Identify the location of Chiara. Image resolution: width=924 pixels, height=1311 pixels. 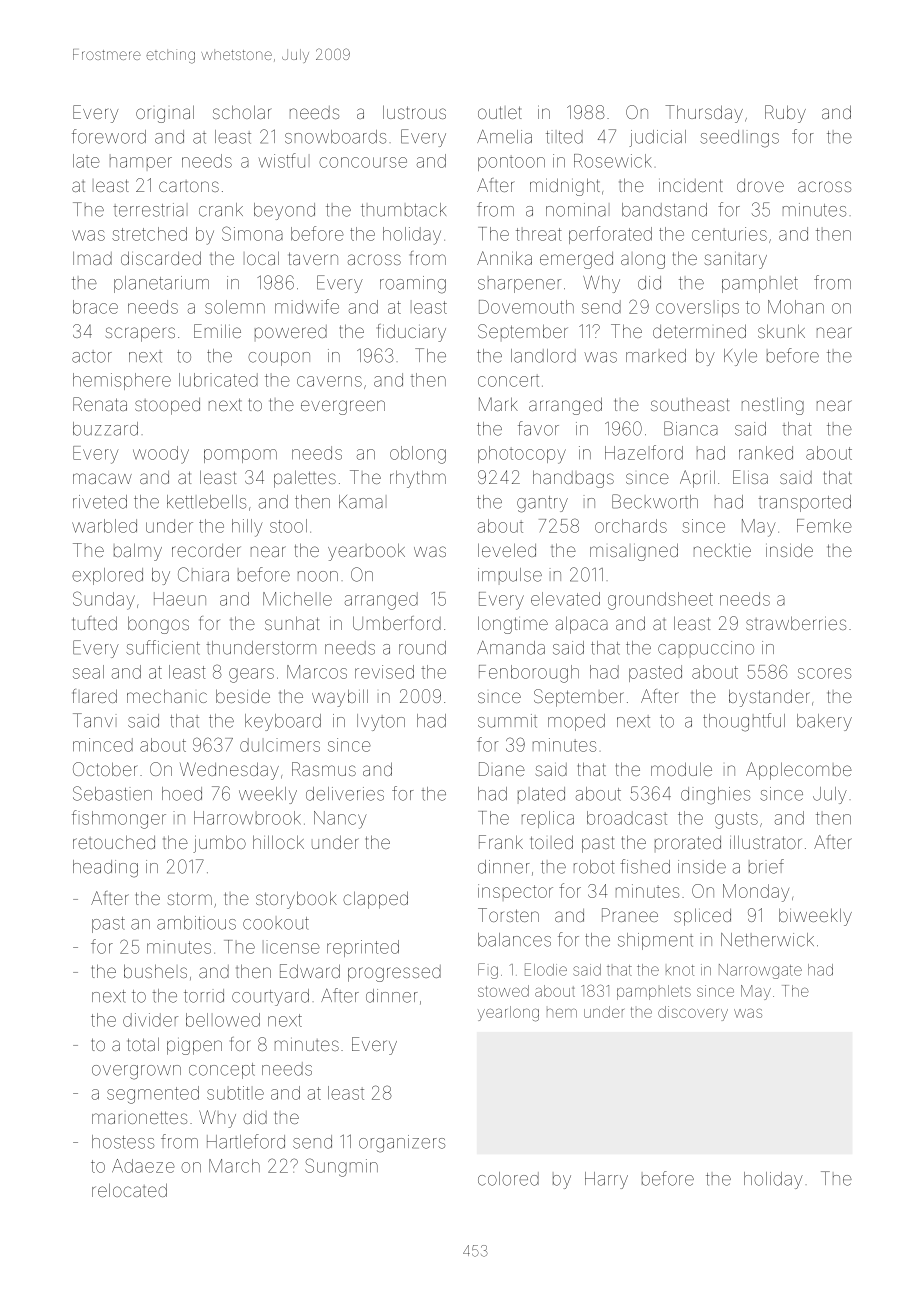
(203, 574).
